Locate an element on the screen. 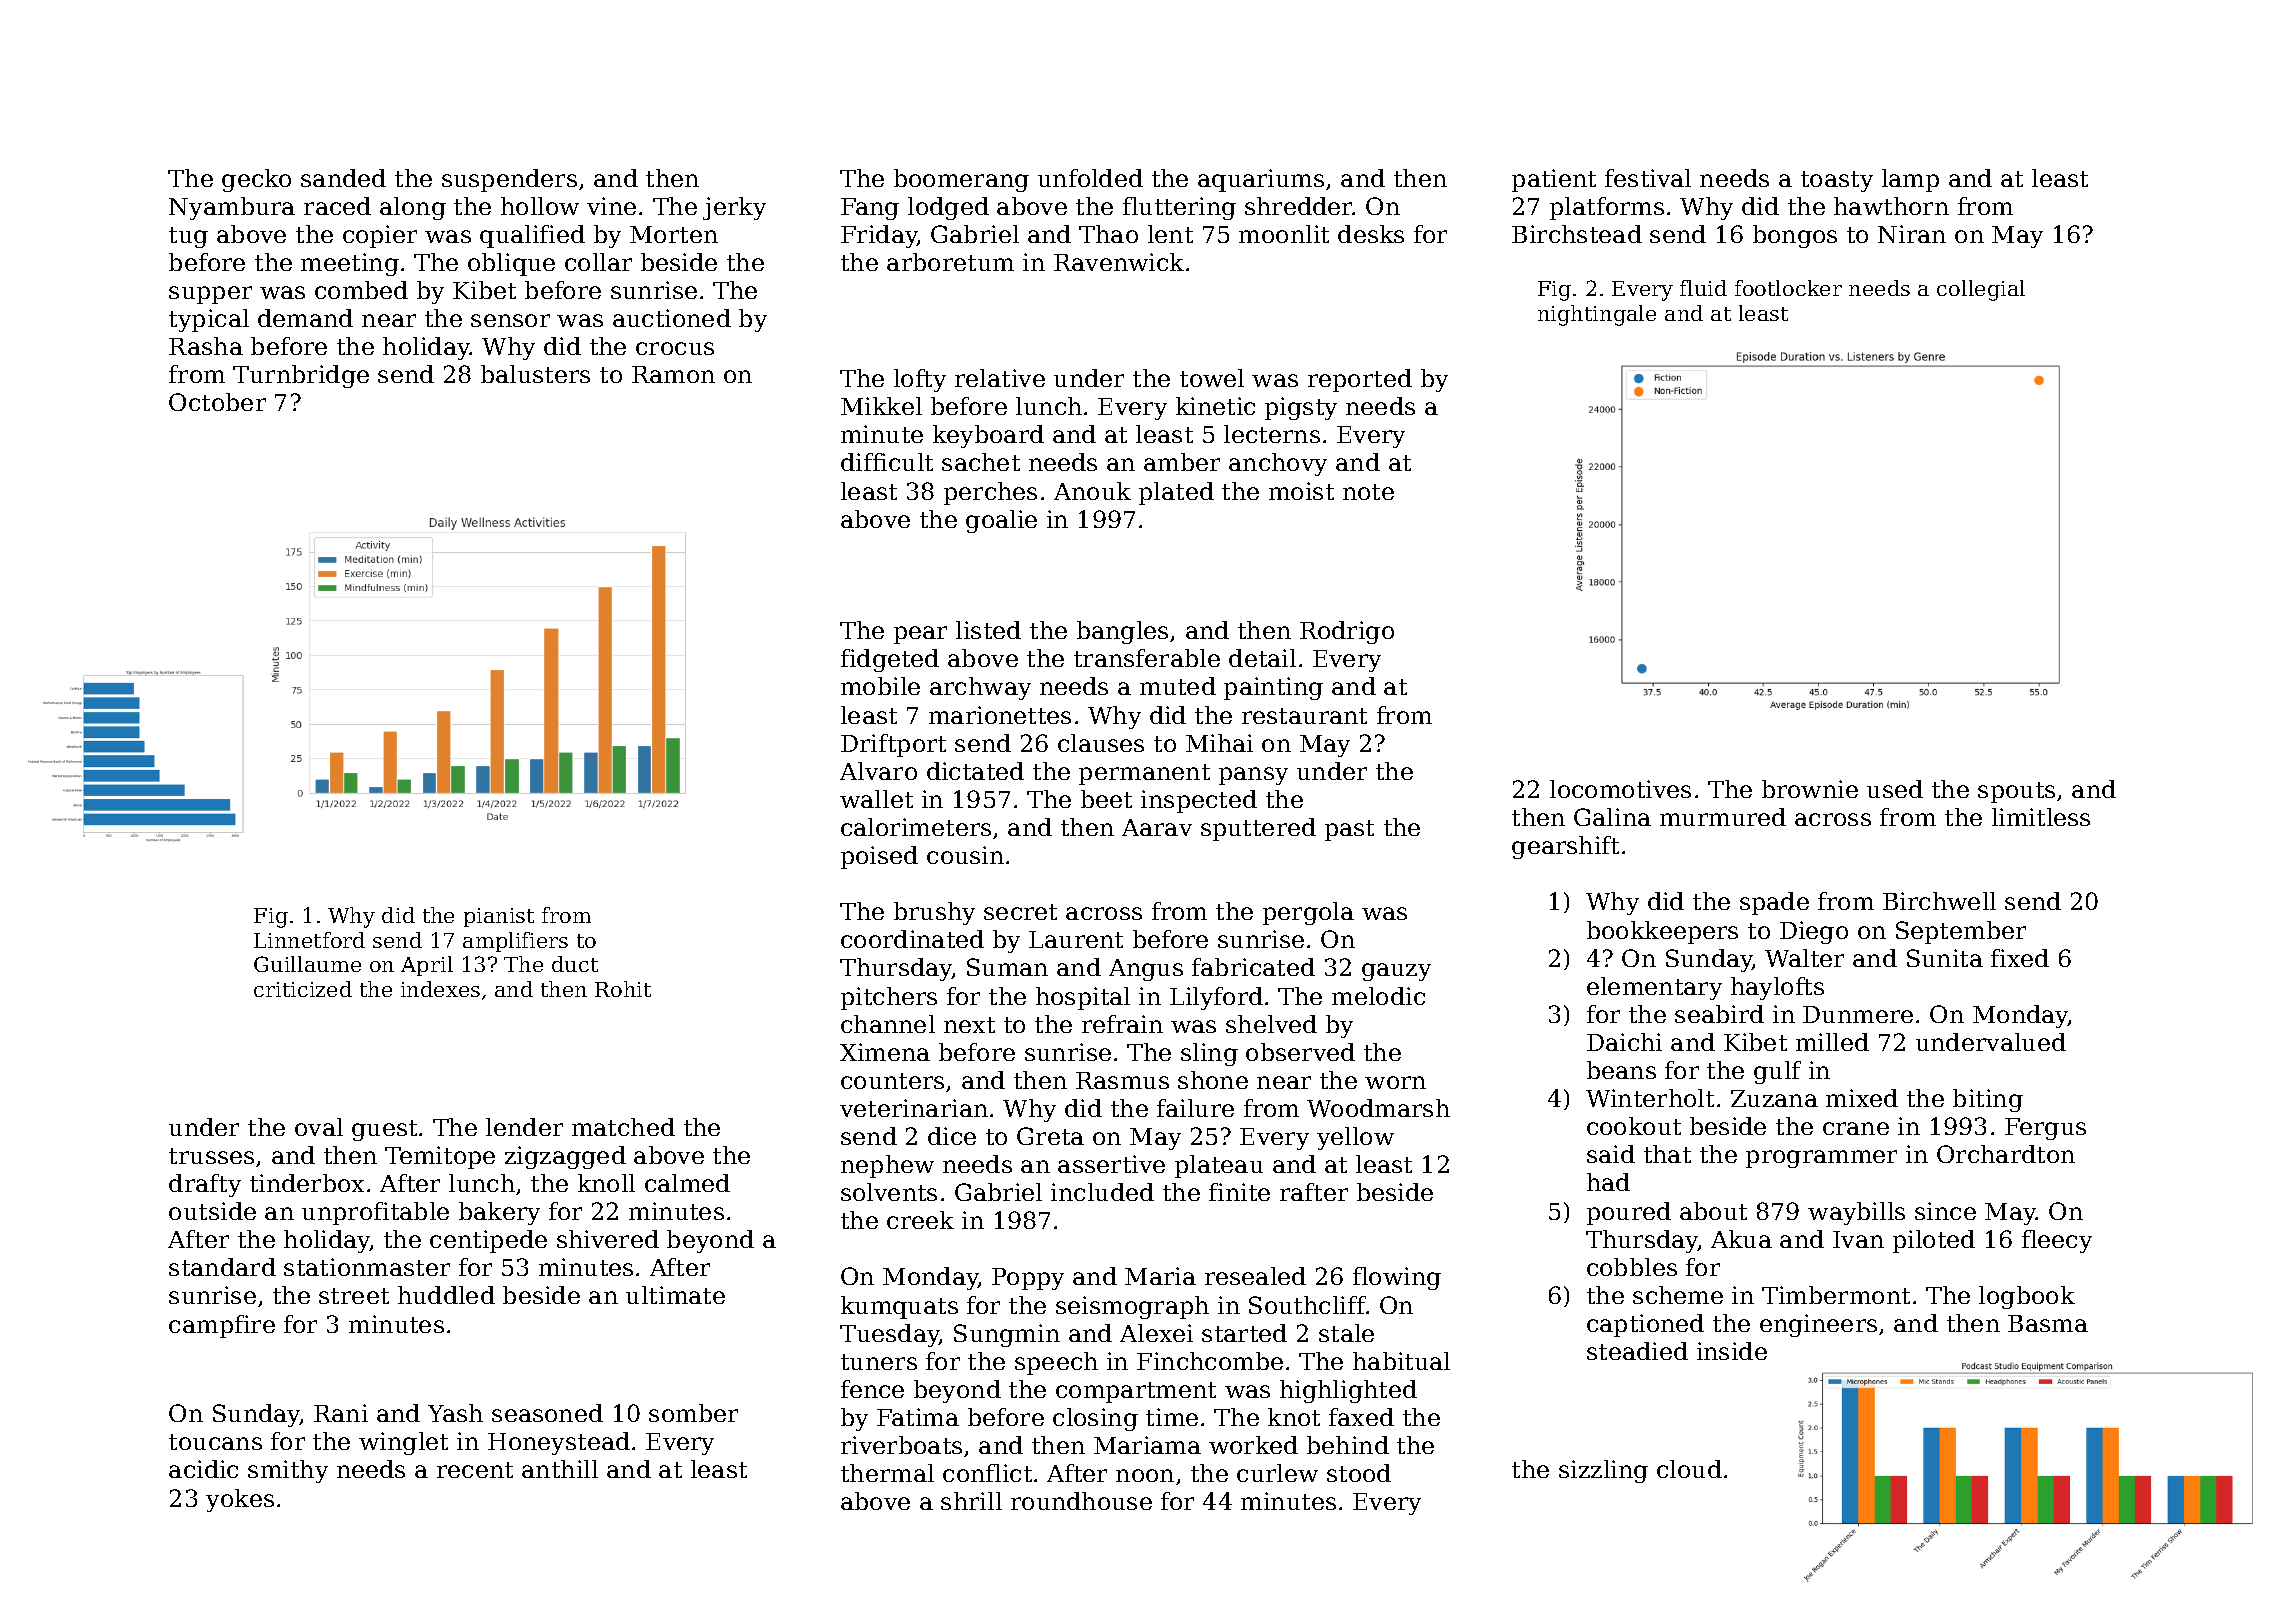 This screenshot has width=2292, height=1620. acidic is located at coordinates (203, 1469).
